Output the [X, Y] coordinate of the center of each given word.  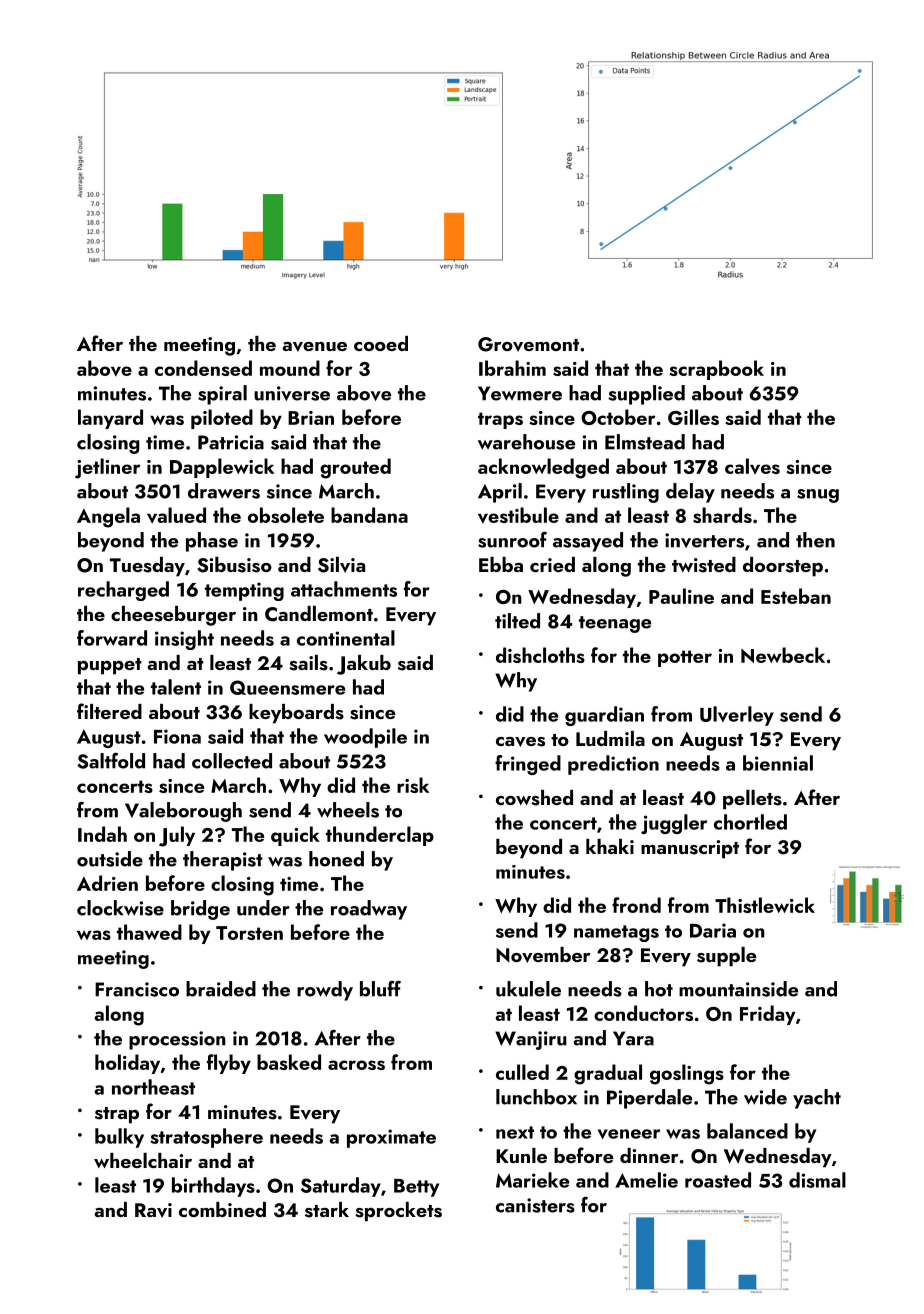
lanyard [110, 419]
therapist [223, 861]
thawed [149, 932]
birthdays [213, 1187]
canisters [535, 1205]
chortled [750, 822]
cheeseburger [173, 616]
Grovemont [528, 344]
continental [346, 638]
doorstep [783, 567]
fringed [528, 765]
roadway [369, 910]
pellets [752, 800]
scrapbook [716, 370]
